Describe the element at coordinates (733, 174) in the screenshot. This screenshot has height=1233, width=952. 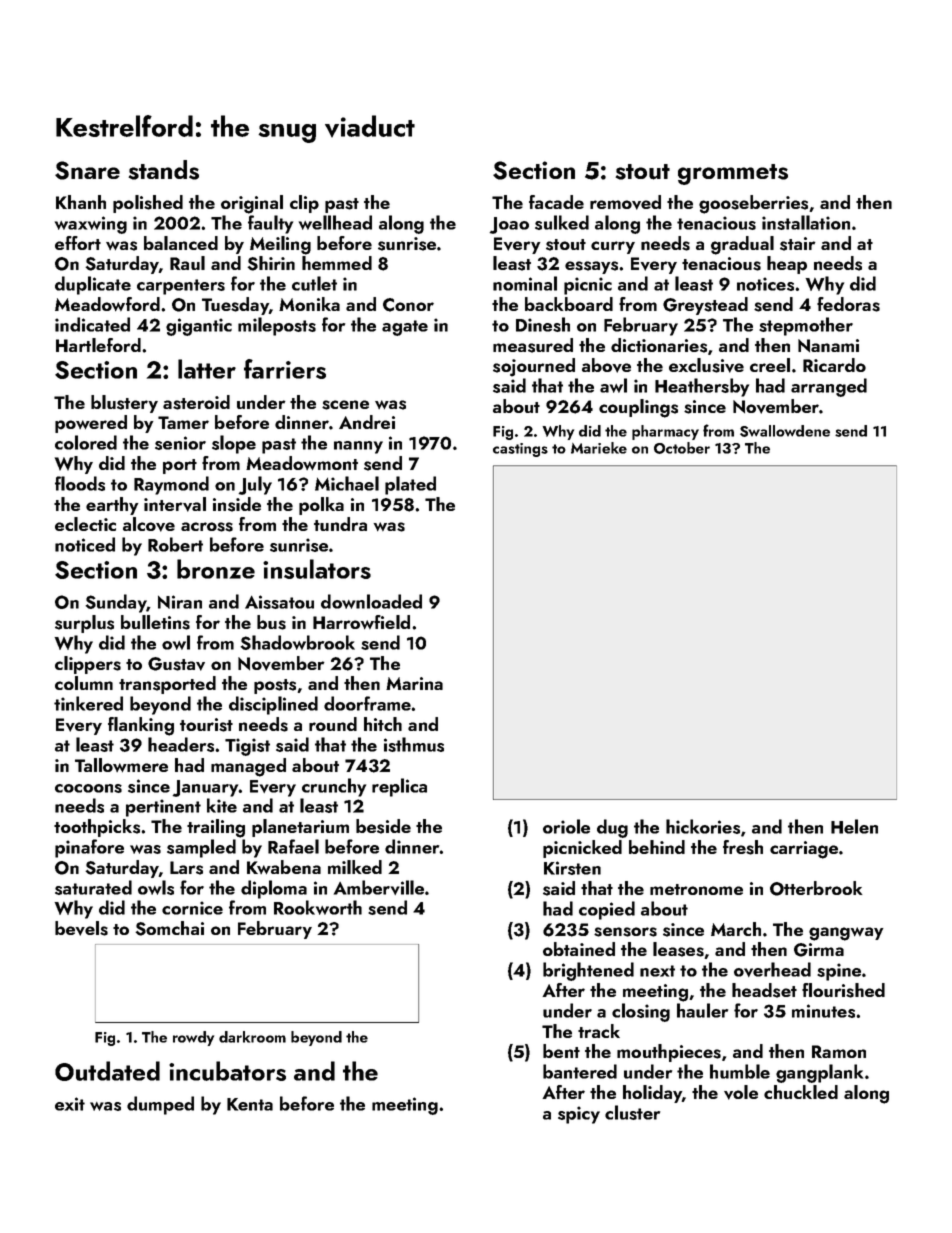
I see `grommets` at that location.
